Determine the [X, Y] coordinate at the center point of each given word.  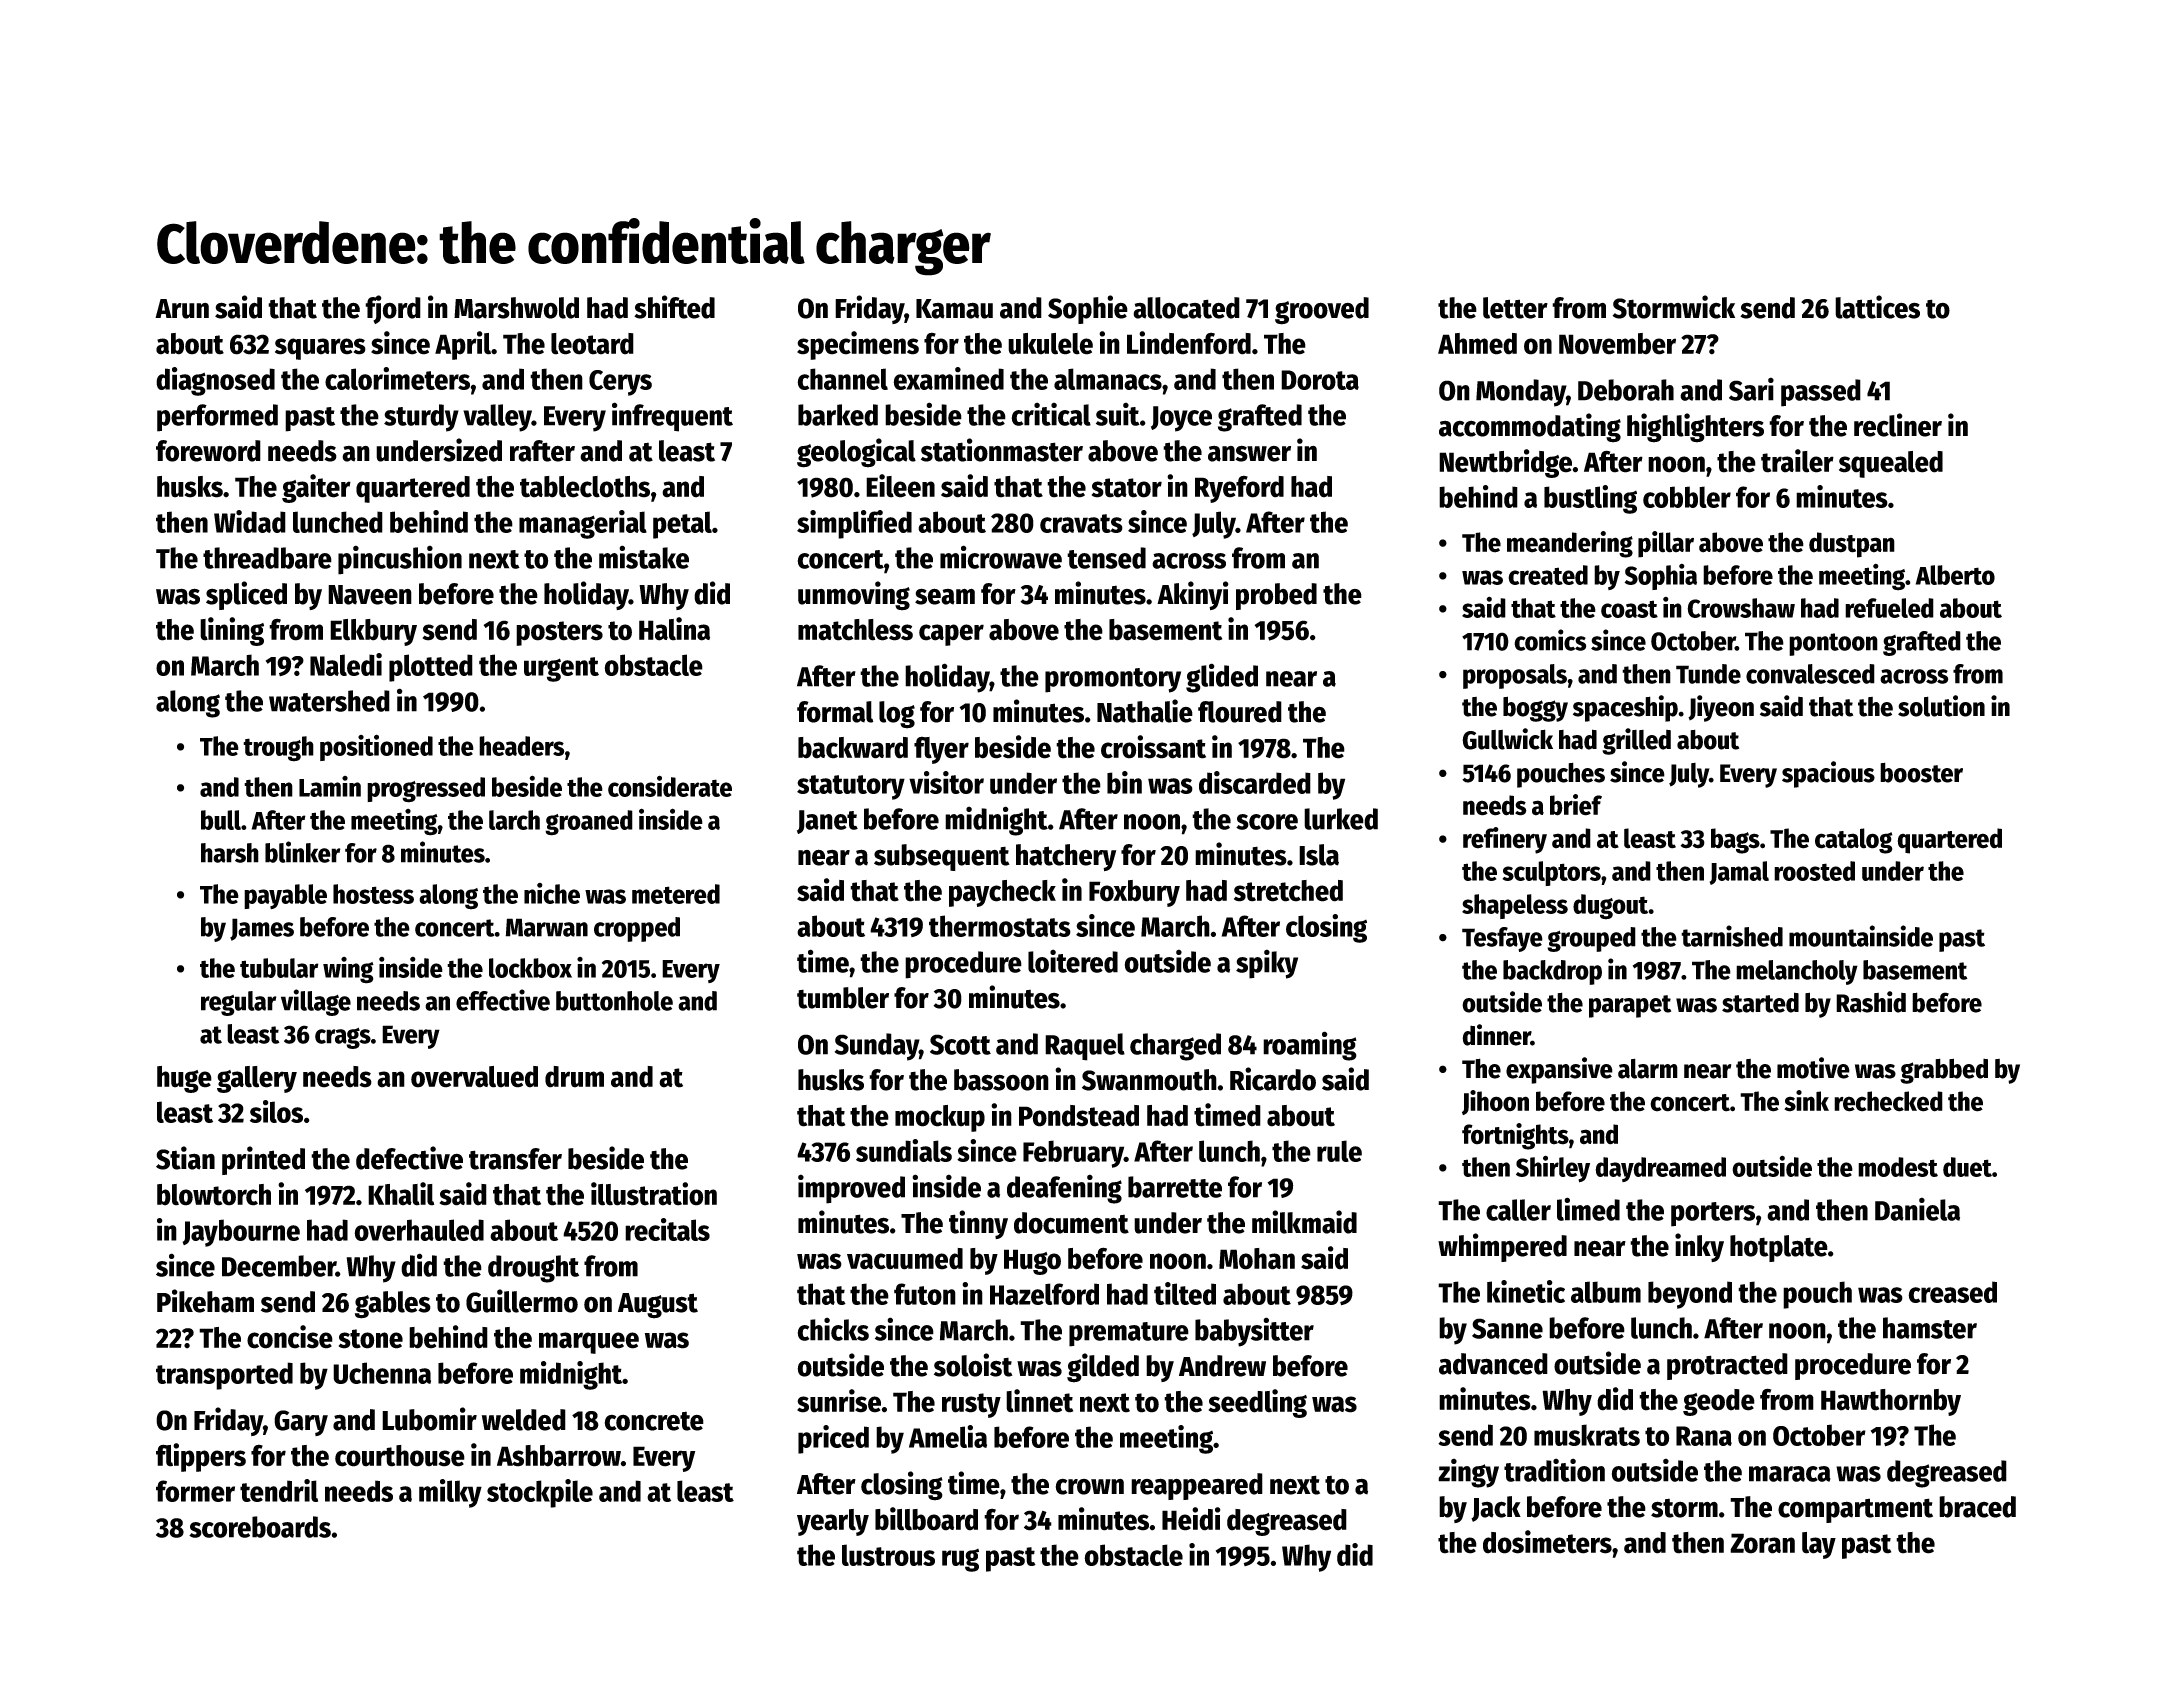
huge [184, 1079]
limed [1588, 1209]
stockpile [540, 1493]
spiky [1267, 964]
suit [1118, 414]
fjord [393, 309]
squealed [1891, 464]
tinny [978, 1224]
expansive [1559, 1070]
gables [393, 1305]
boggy [1535, 709]
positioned [376, 747]
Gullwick [1507, 739]
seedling [1258, 1403]
